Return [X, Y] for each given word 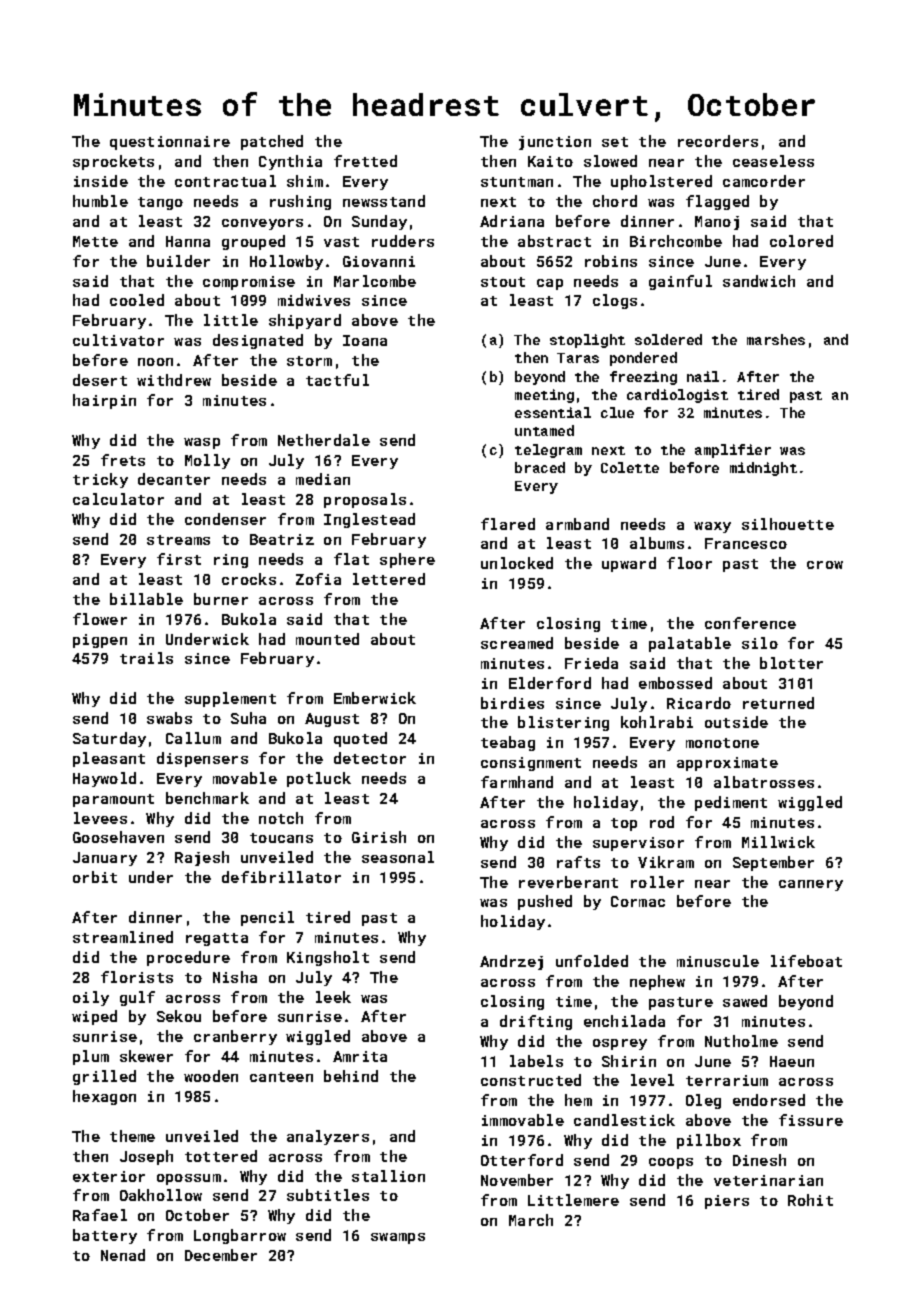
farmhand [517, 782]
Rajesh [202, 858]
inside [101, 181]
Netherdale [324, 440]
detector [370, 758]
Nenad [123, 1255]
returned [778, 703]
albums [657, 543]
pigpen [100, 641]
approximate [727, 764]
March [531, 1220]
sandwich [759, 281]
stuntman [517, 182]
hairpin [104, 401]
